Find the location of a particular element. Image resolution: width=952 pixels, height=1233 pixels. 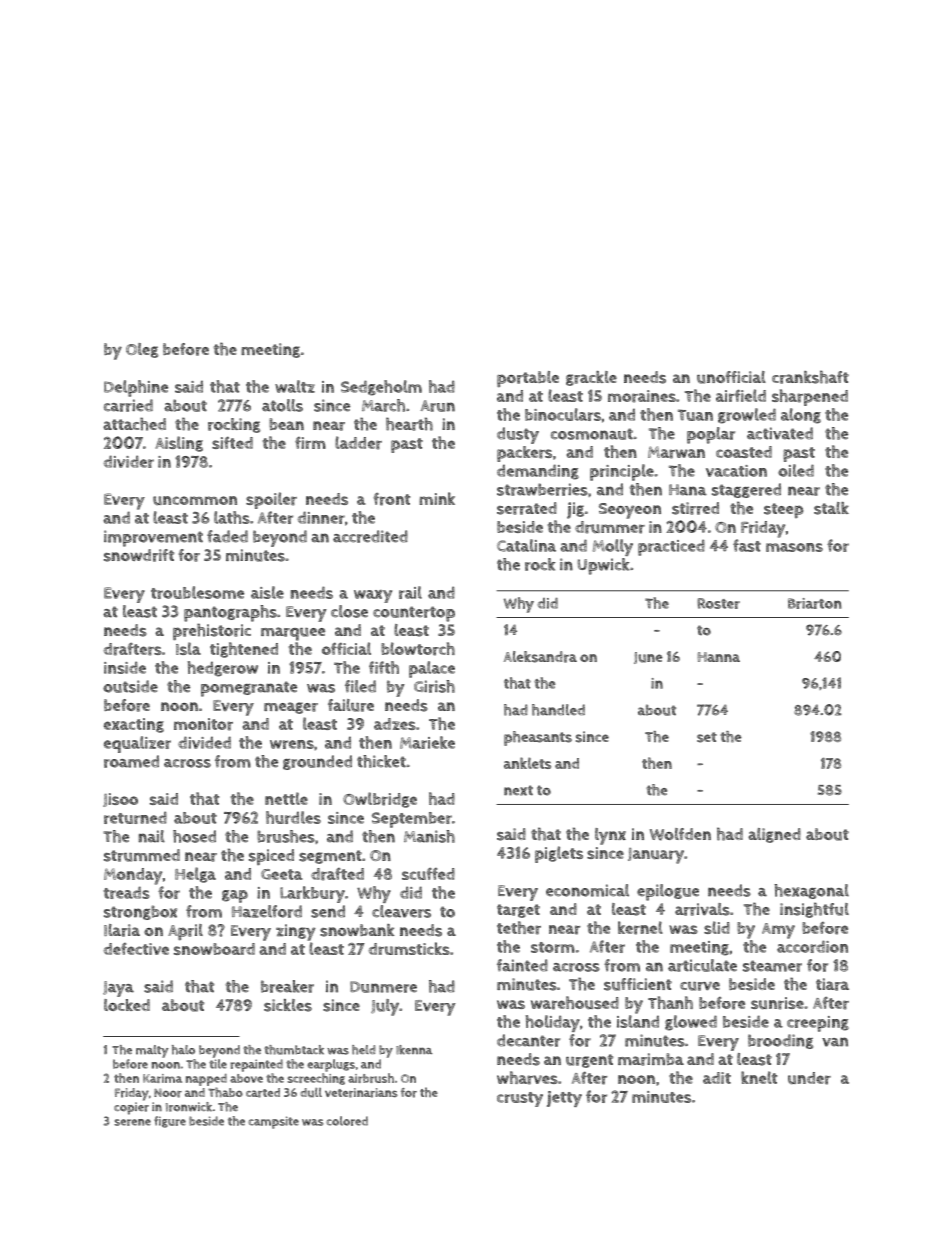

snowdrift is located at coordinates (139, 555).
